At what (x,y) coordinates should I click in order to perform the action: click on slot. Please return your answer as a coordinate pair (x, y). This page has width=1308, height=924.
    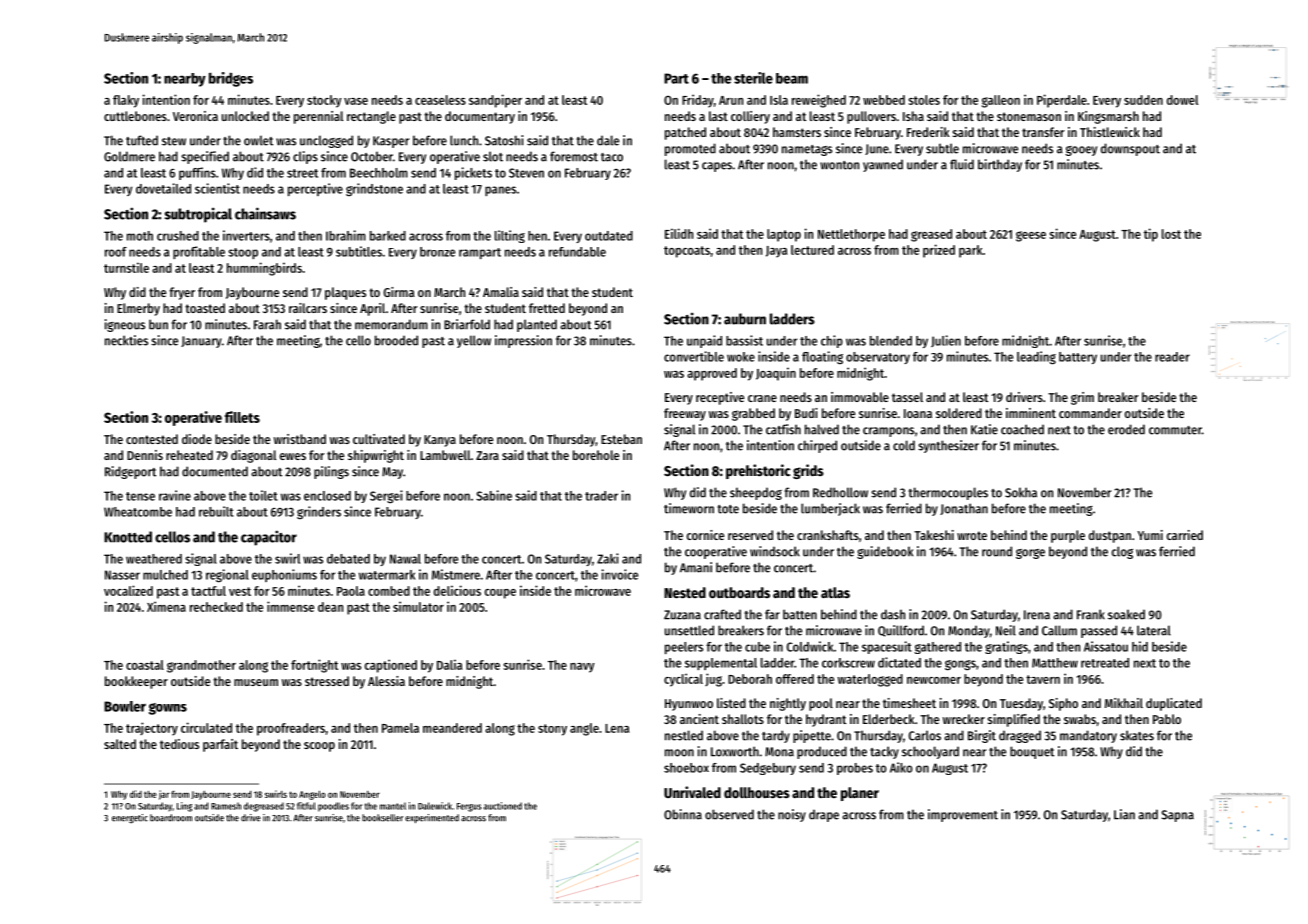
    Looking at the image, I should click on (493, 156).
